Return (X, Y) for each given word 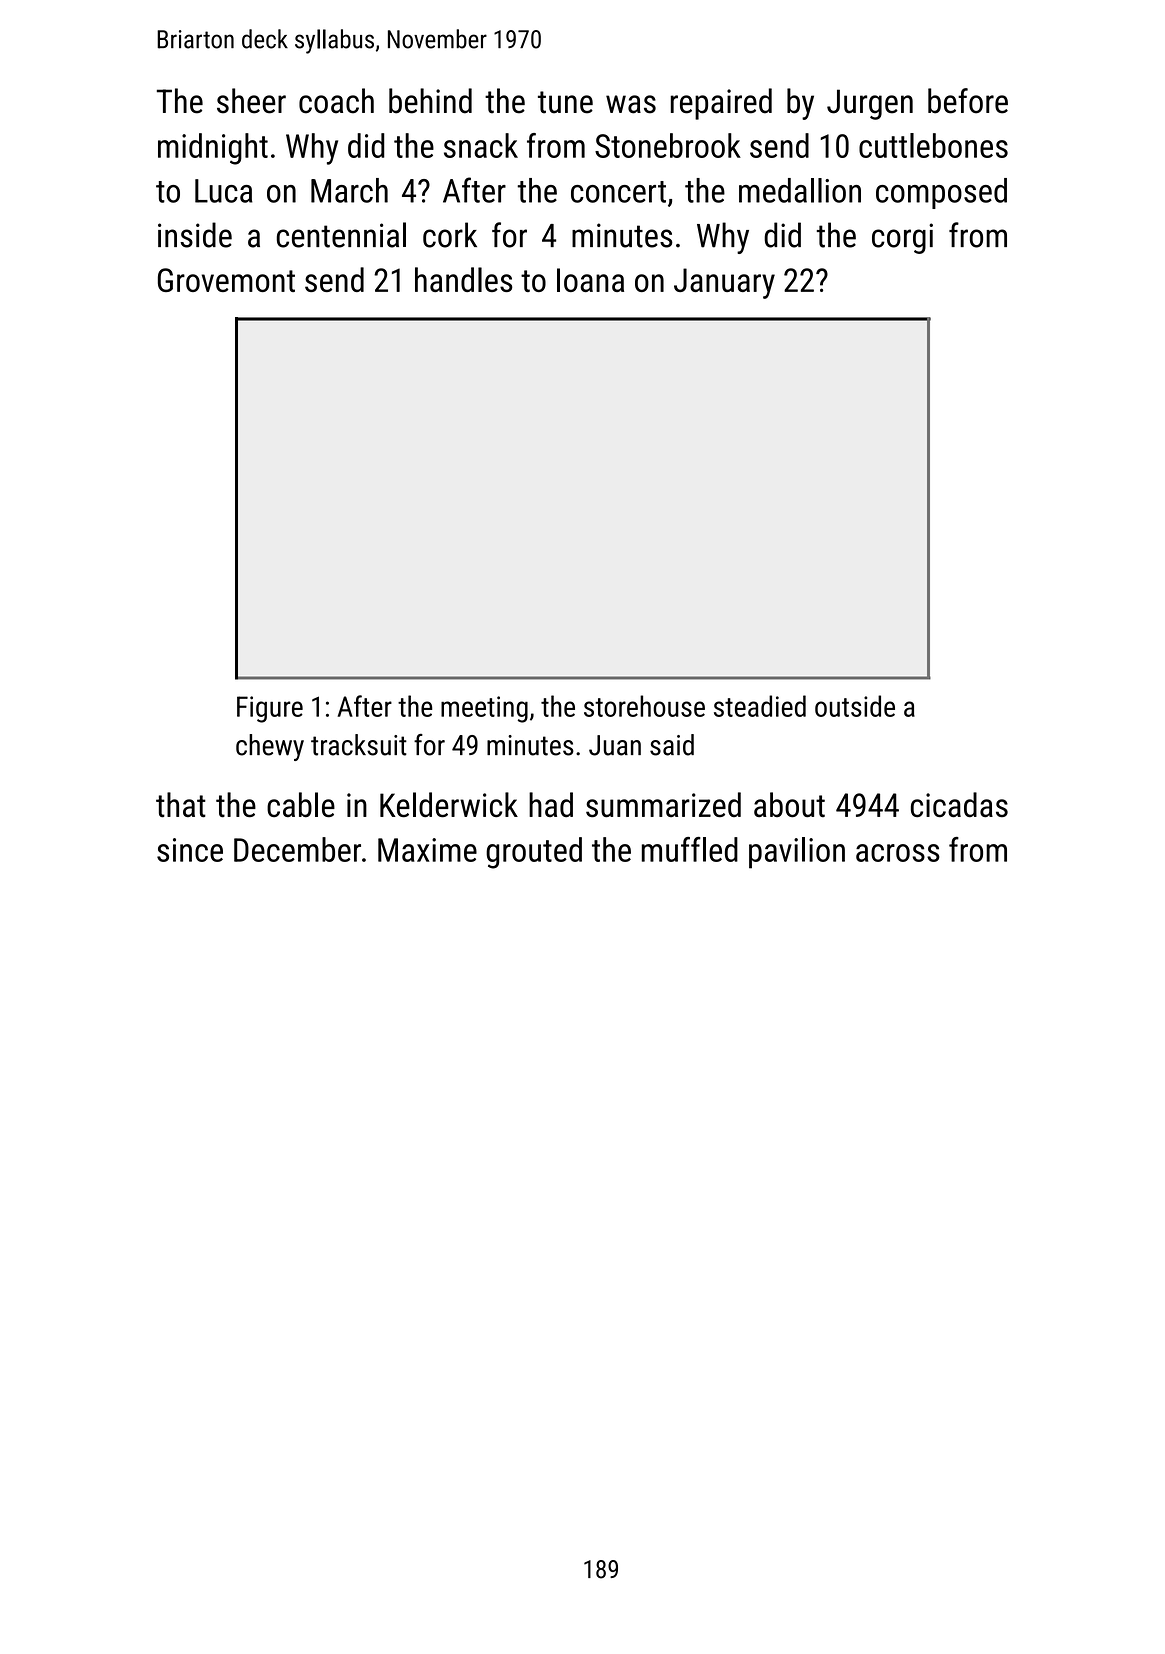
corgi (902, 238)
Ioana (590, 280)
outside (855, 706)
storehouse (644, 706)
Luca (224, 191)
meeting (484, 709)
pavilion (797, 853)
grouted (534, 853)
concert (618, 192)
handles (464, 279)
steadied (760, 706)
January (724, 283)
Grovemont (226, 280)
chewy (270, 747)
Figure (270, 709)
